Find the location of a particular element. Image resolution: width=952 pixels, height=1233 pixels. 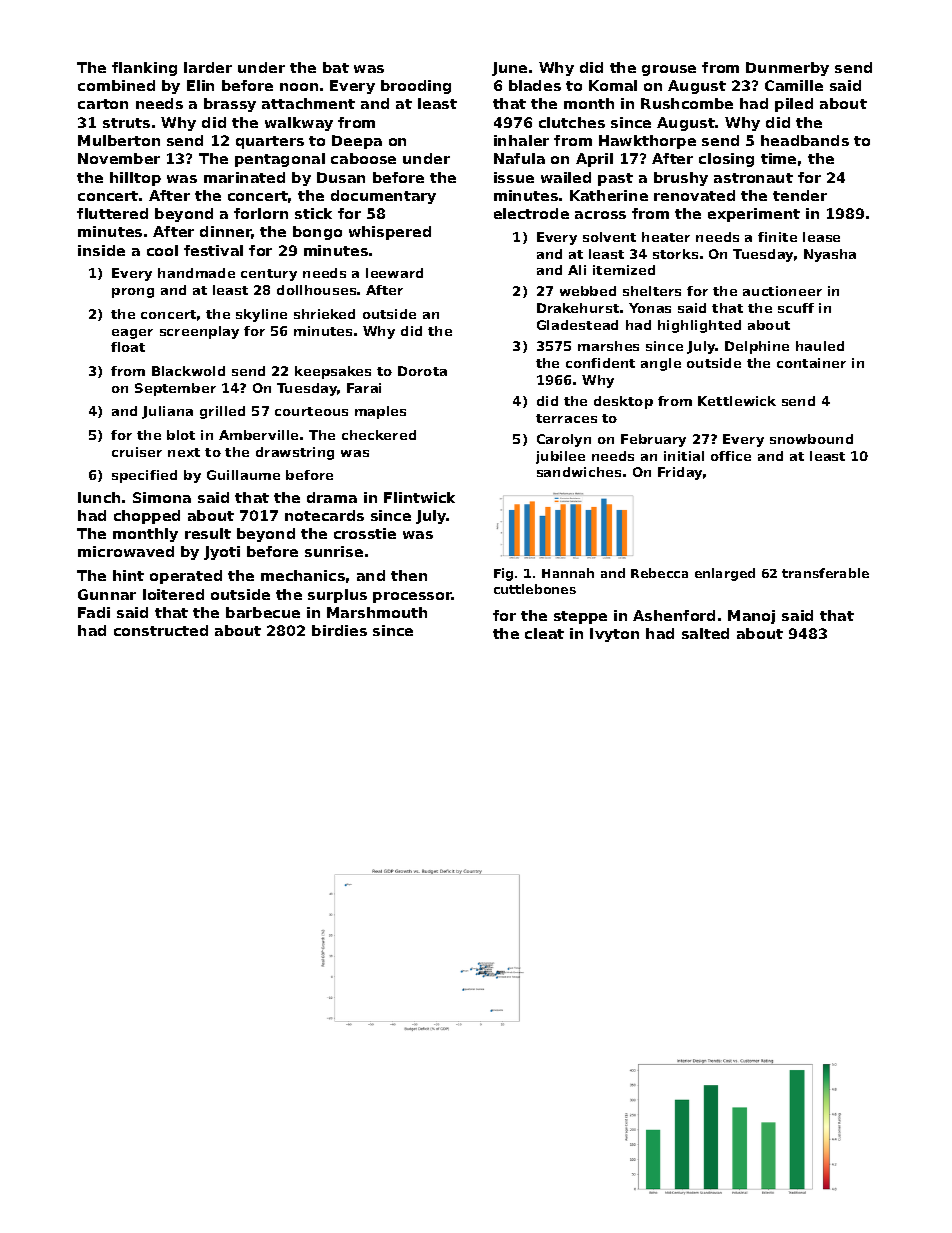

Juliana is located at coordinates (167, 412).
